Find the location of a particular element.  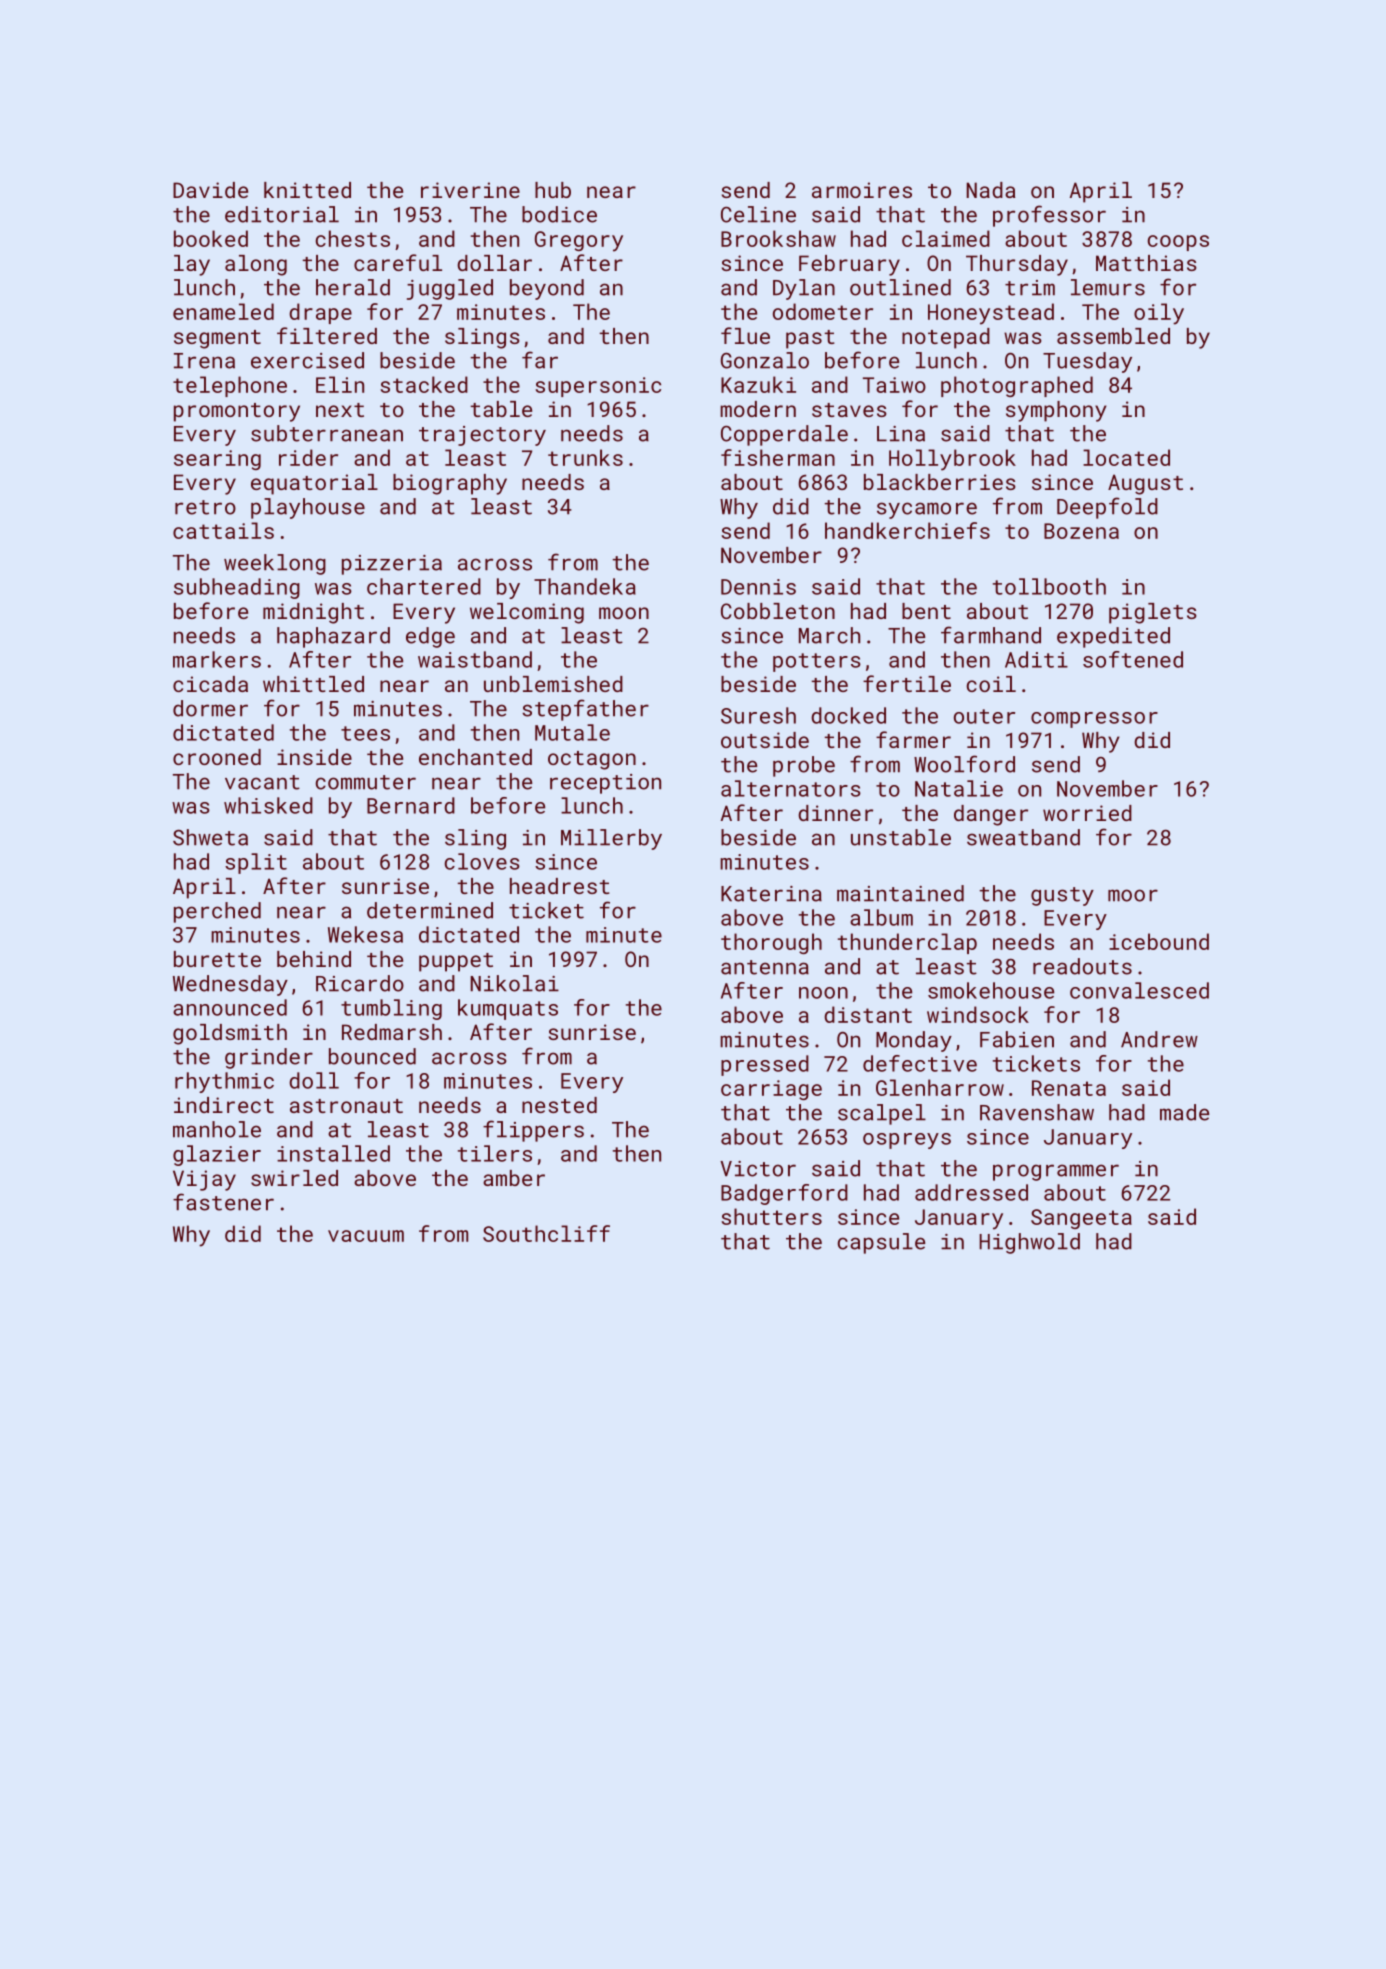

editorial is located at coordinates (282, 214).
